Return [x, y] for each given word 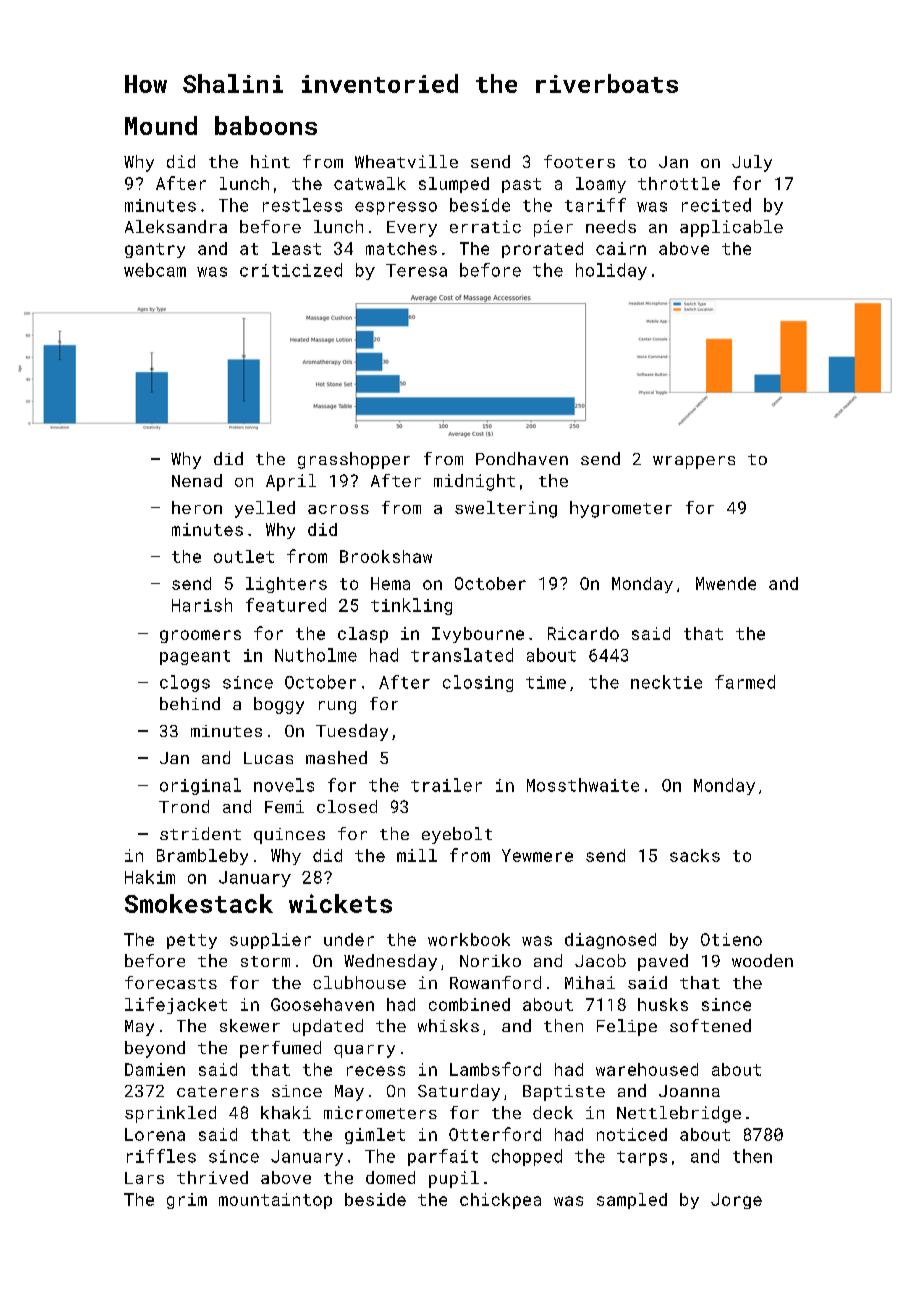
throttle [679, 183]
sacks [695, 855]
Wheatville [406, 161]
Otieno [731, 939]
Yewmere [537, 855]
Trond [184, 806]
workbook [469, 939]
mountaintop [275, 1201]
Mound [161, 125]
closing [478, 683]
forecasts [171, 982]
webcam [155, 270]
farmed [745, 682]
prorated [542, 250]
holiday [611, 271]
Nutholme [316, 655]
